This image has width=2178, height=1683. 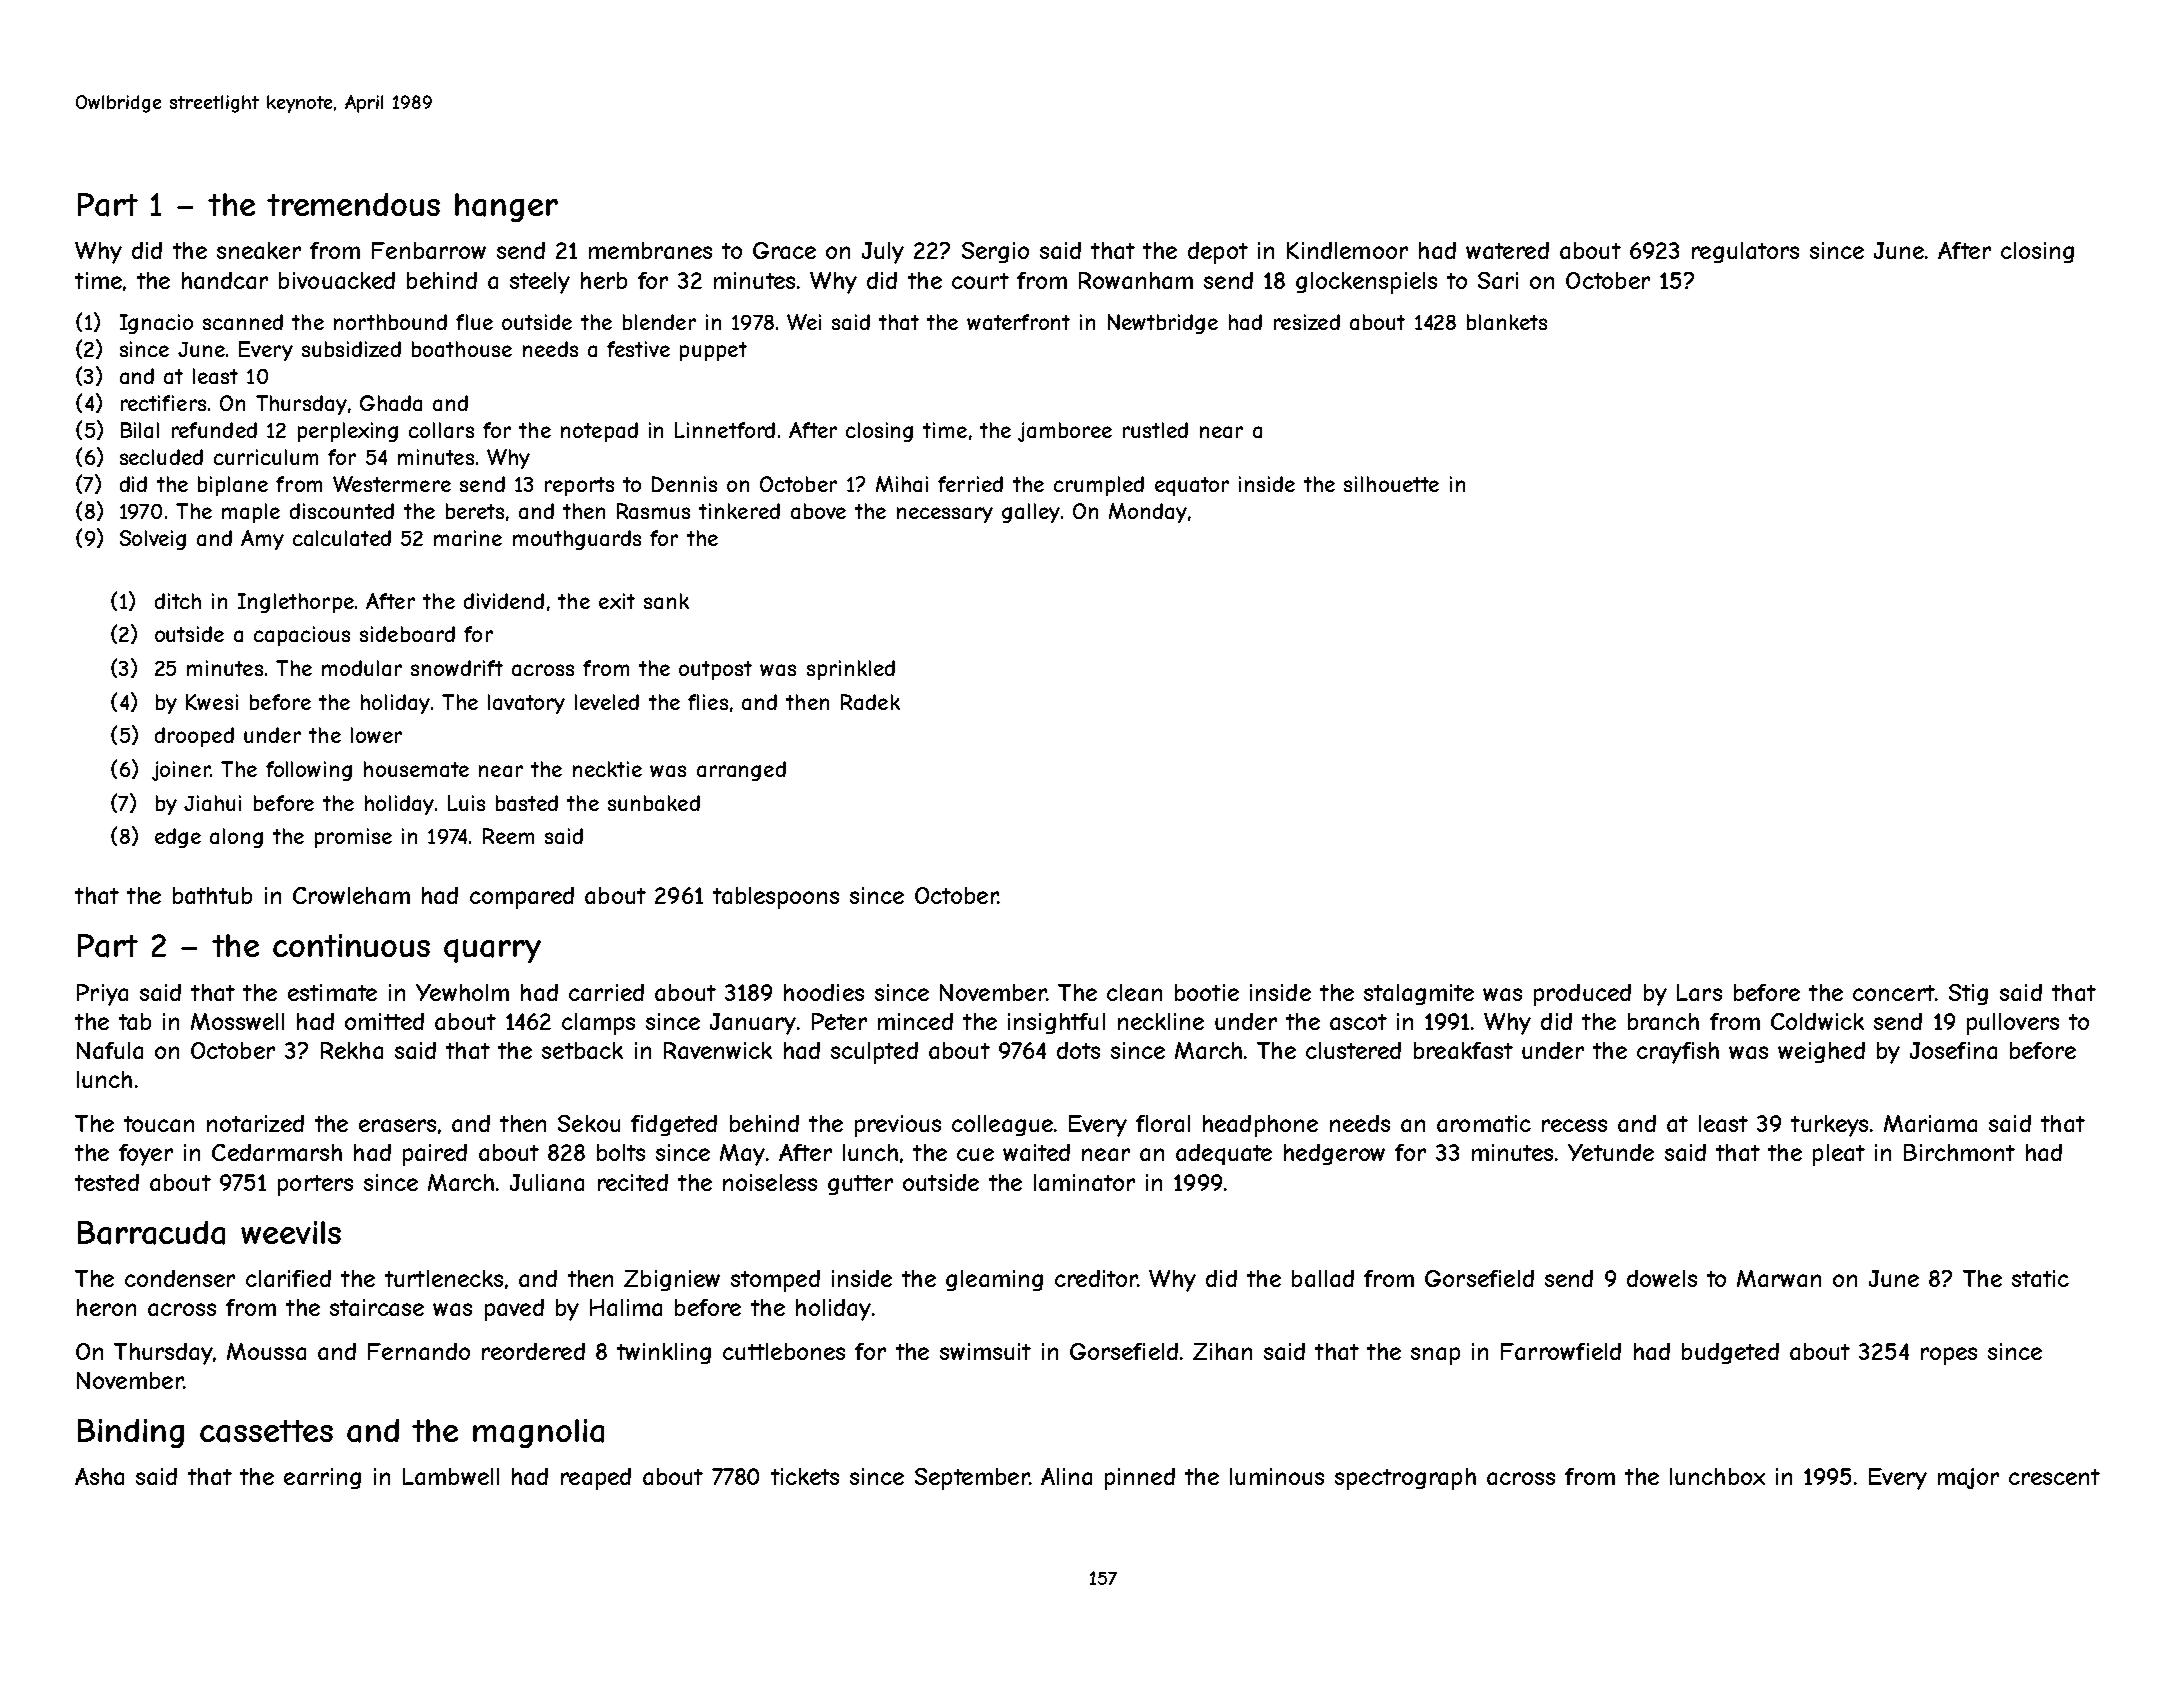 I want to click on tablespoons, so click(x=776, y=898).
